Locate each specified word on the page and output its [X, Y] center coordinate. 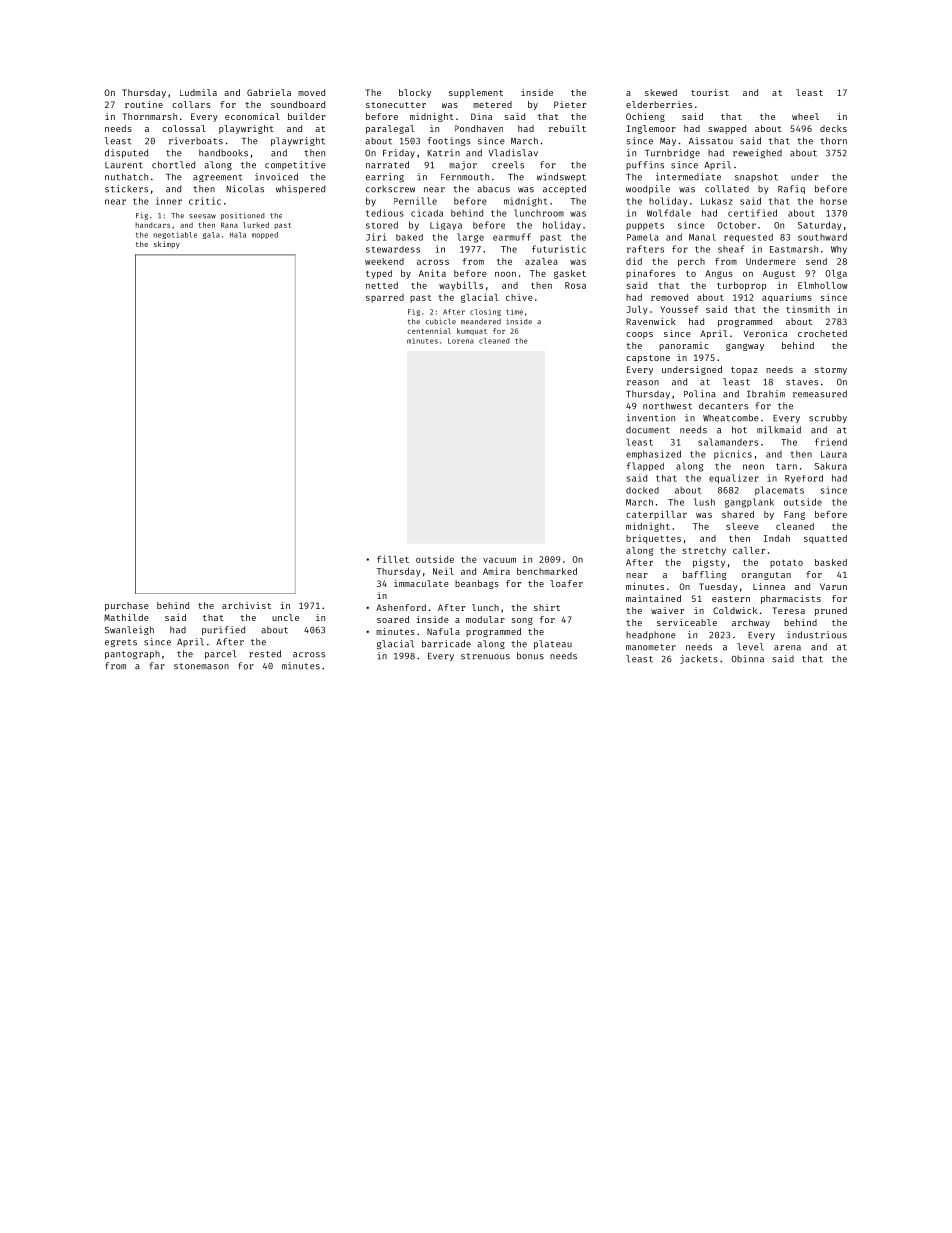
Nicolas [245, 189]
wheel [805, 116]
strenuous [485, 656]
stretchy [704, 551]
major [463, 165]
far [157, 666]
